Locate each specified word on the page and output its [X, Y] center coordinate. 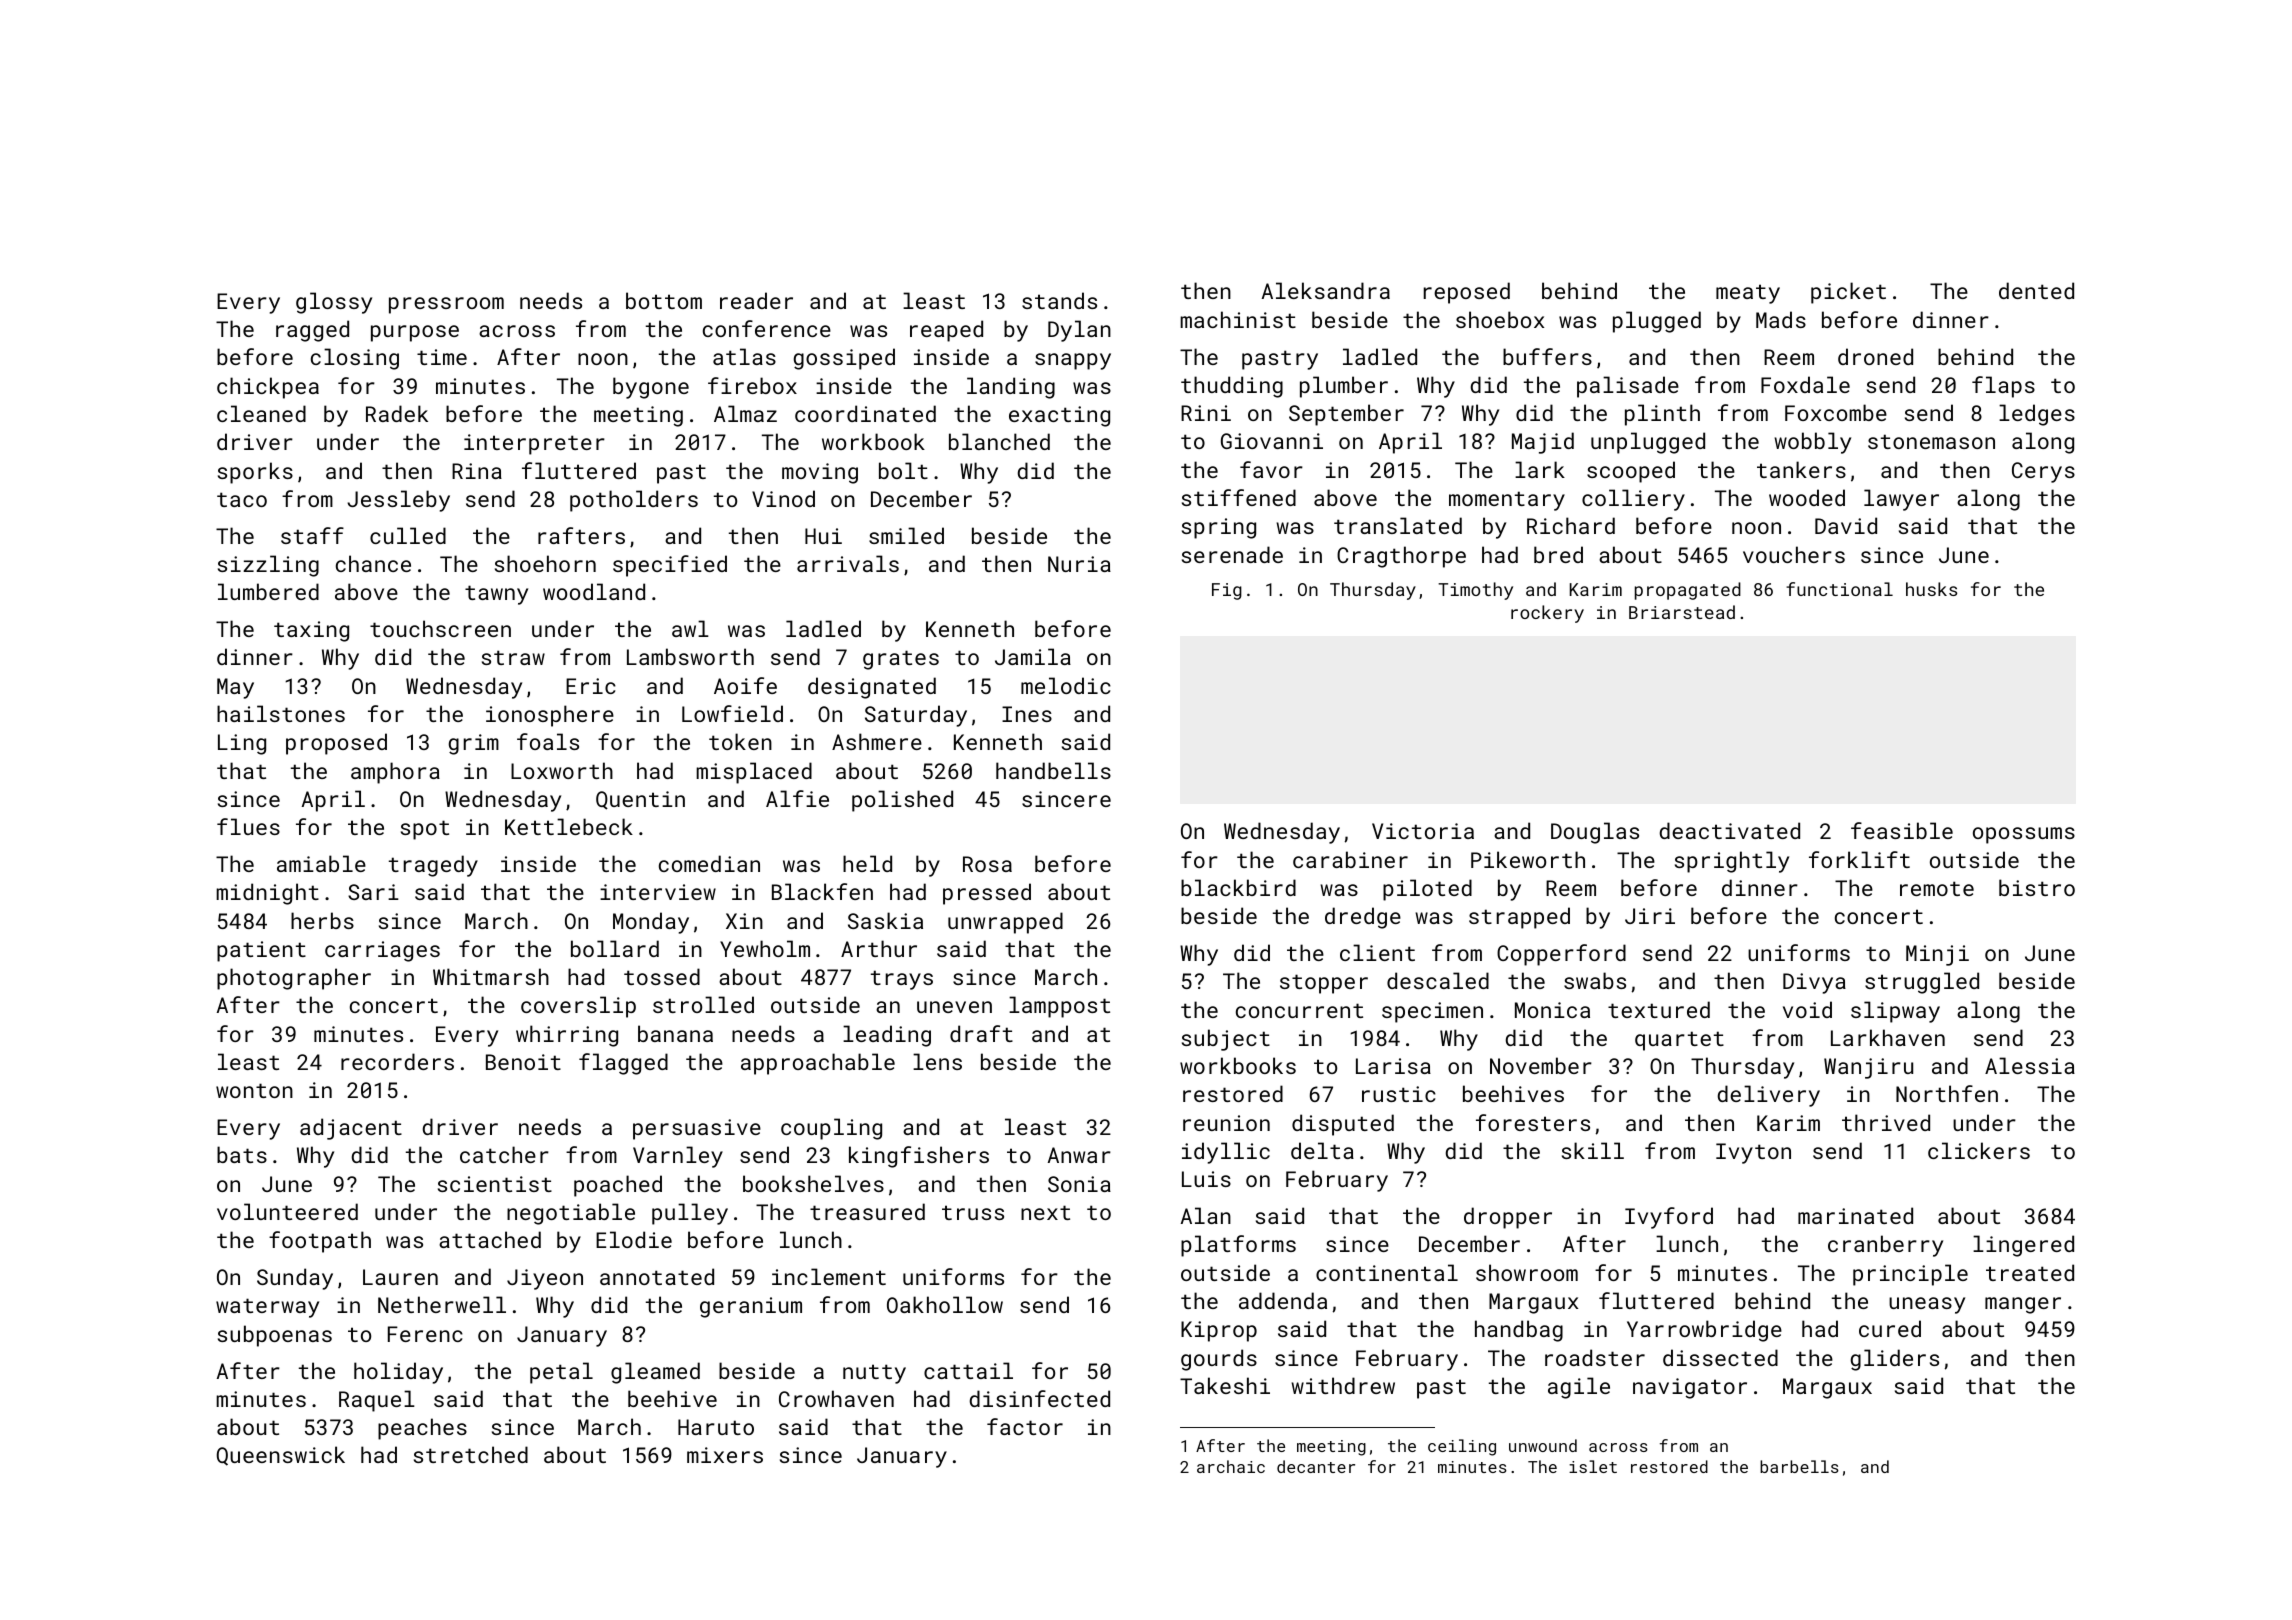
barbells [1799, 1466]
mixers [725, 1455]
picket [1848, 293]
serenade [1232, 554]
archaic [1231, 1466]
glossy [334, 303]
